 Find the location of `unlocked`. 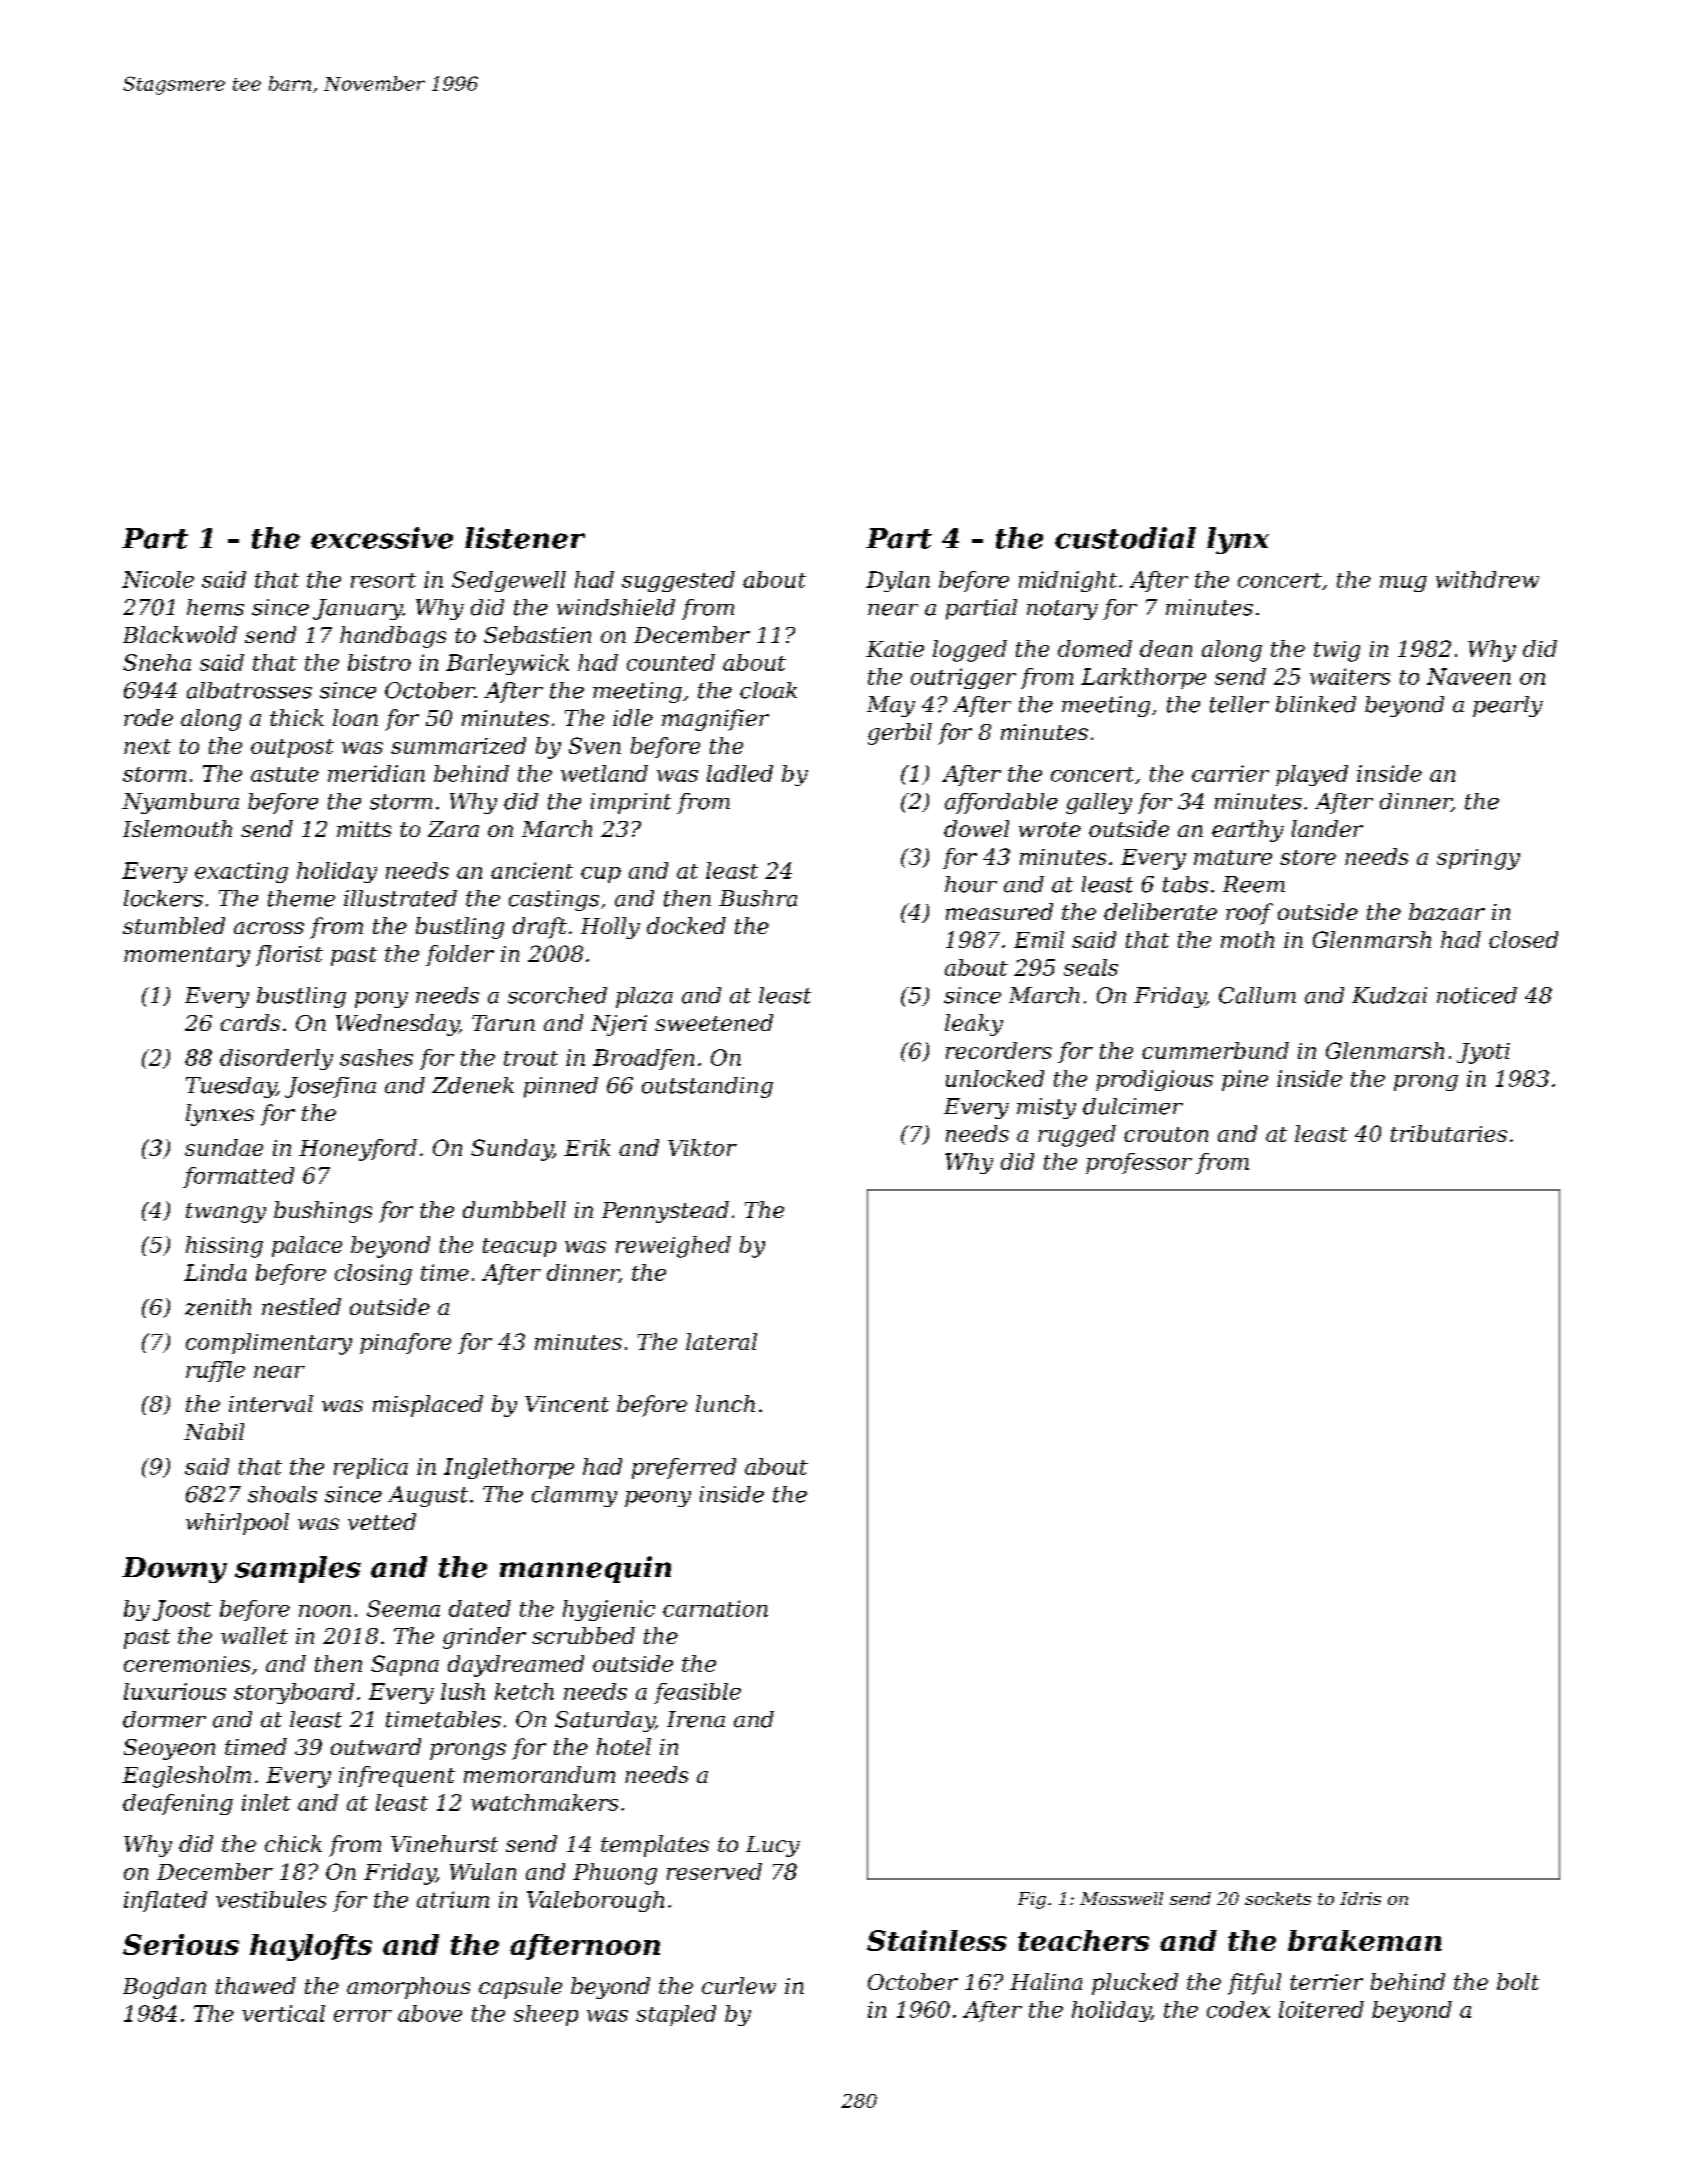

unlocked is located at coordinates (995, 1078).
